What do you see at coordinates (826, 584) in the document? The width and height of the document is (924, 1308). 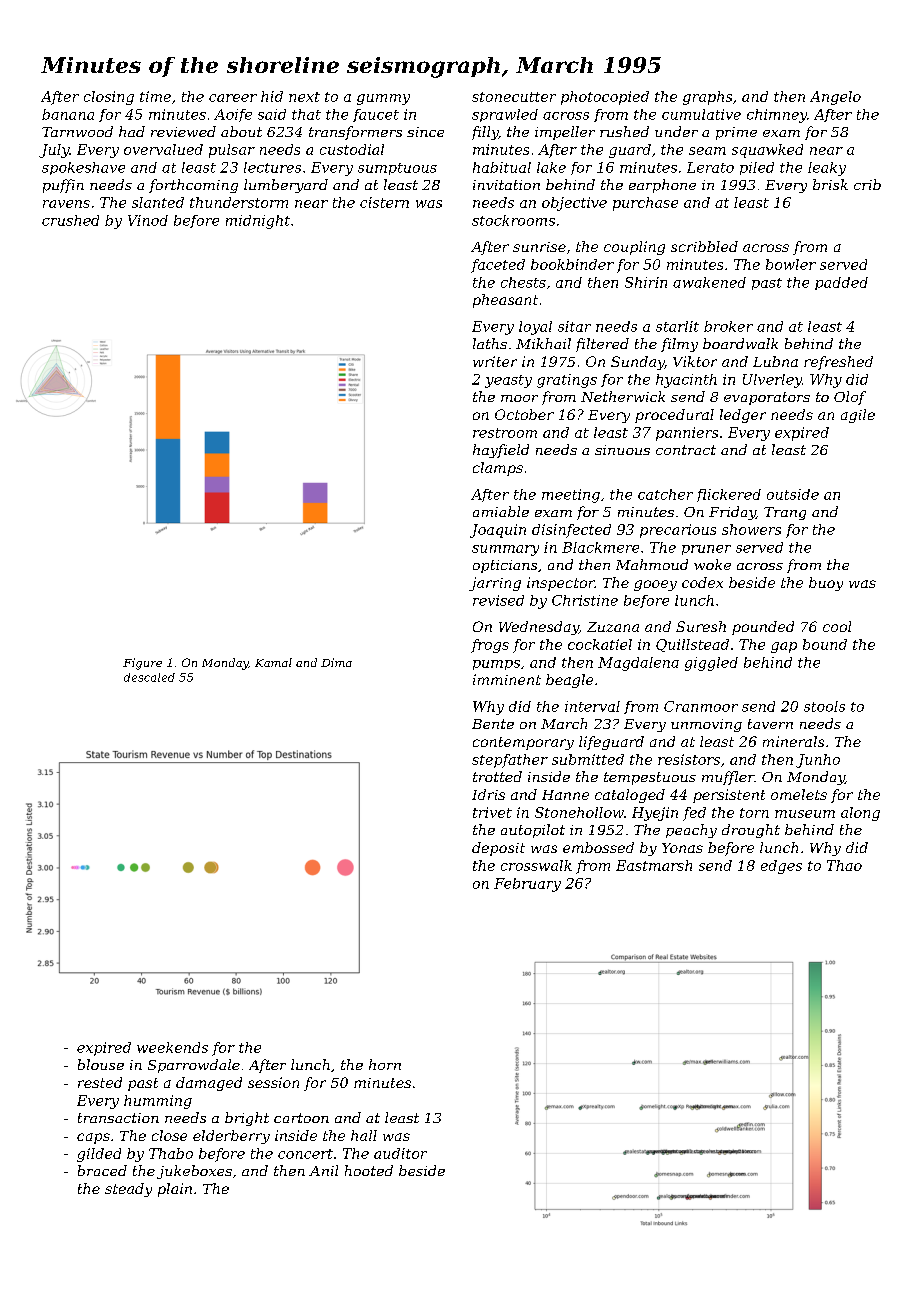 I see `buoy` at bounding box center [826, 584].
